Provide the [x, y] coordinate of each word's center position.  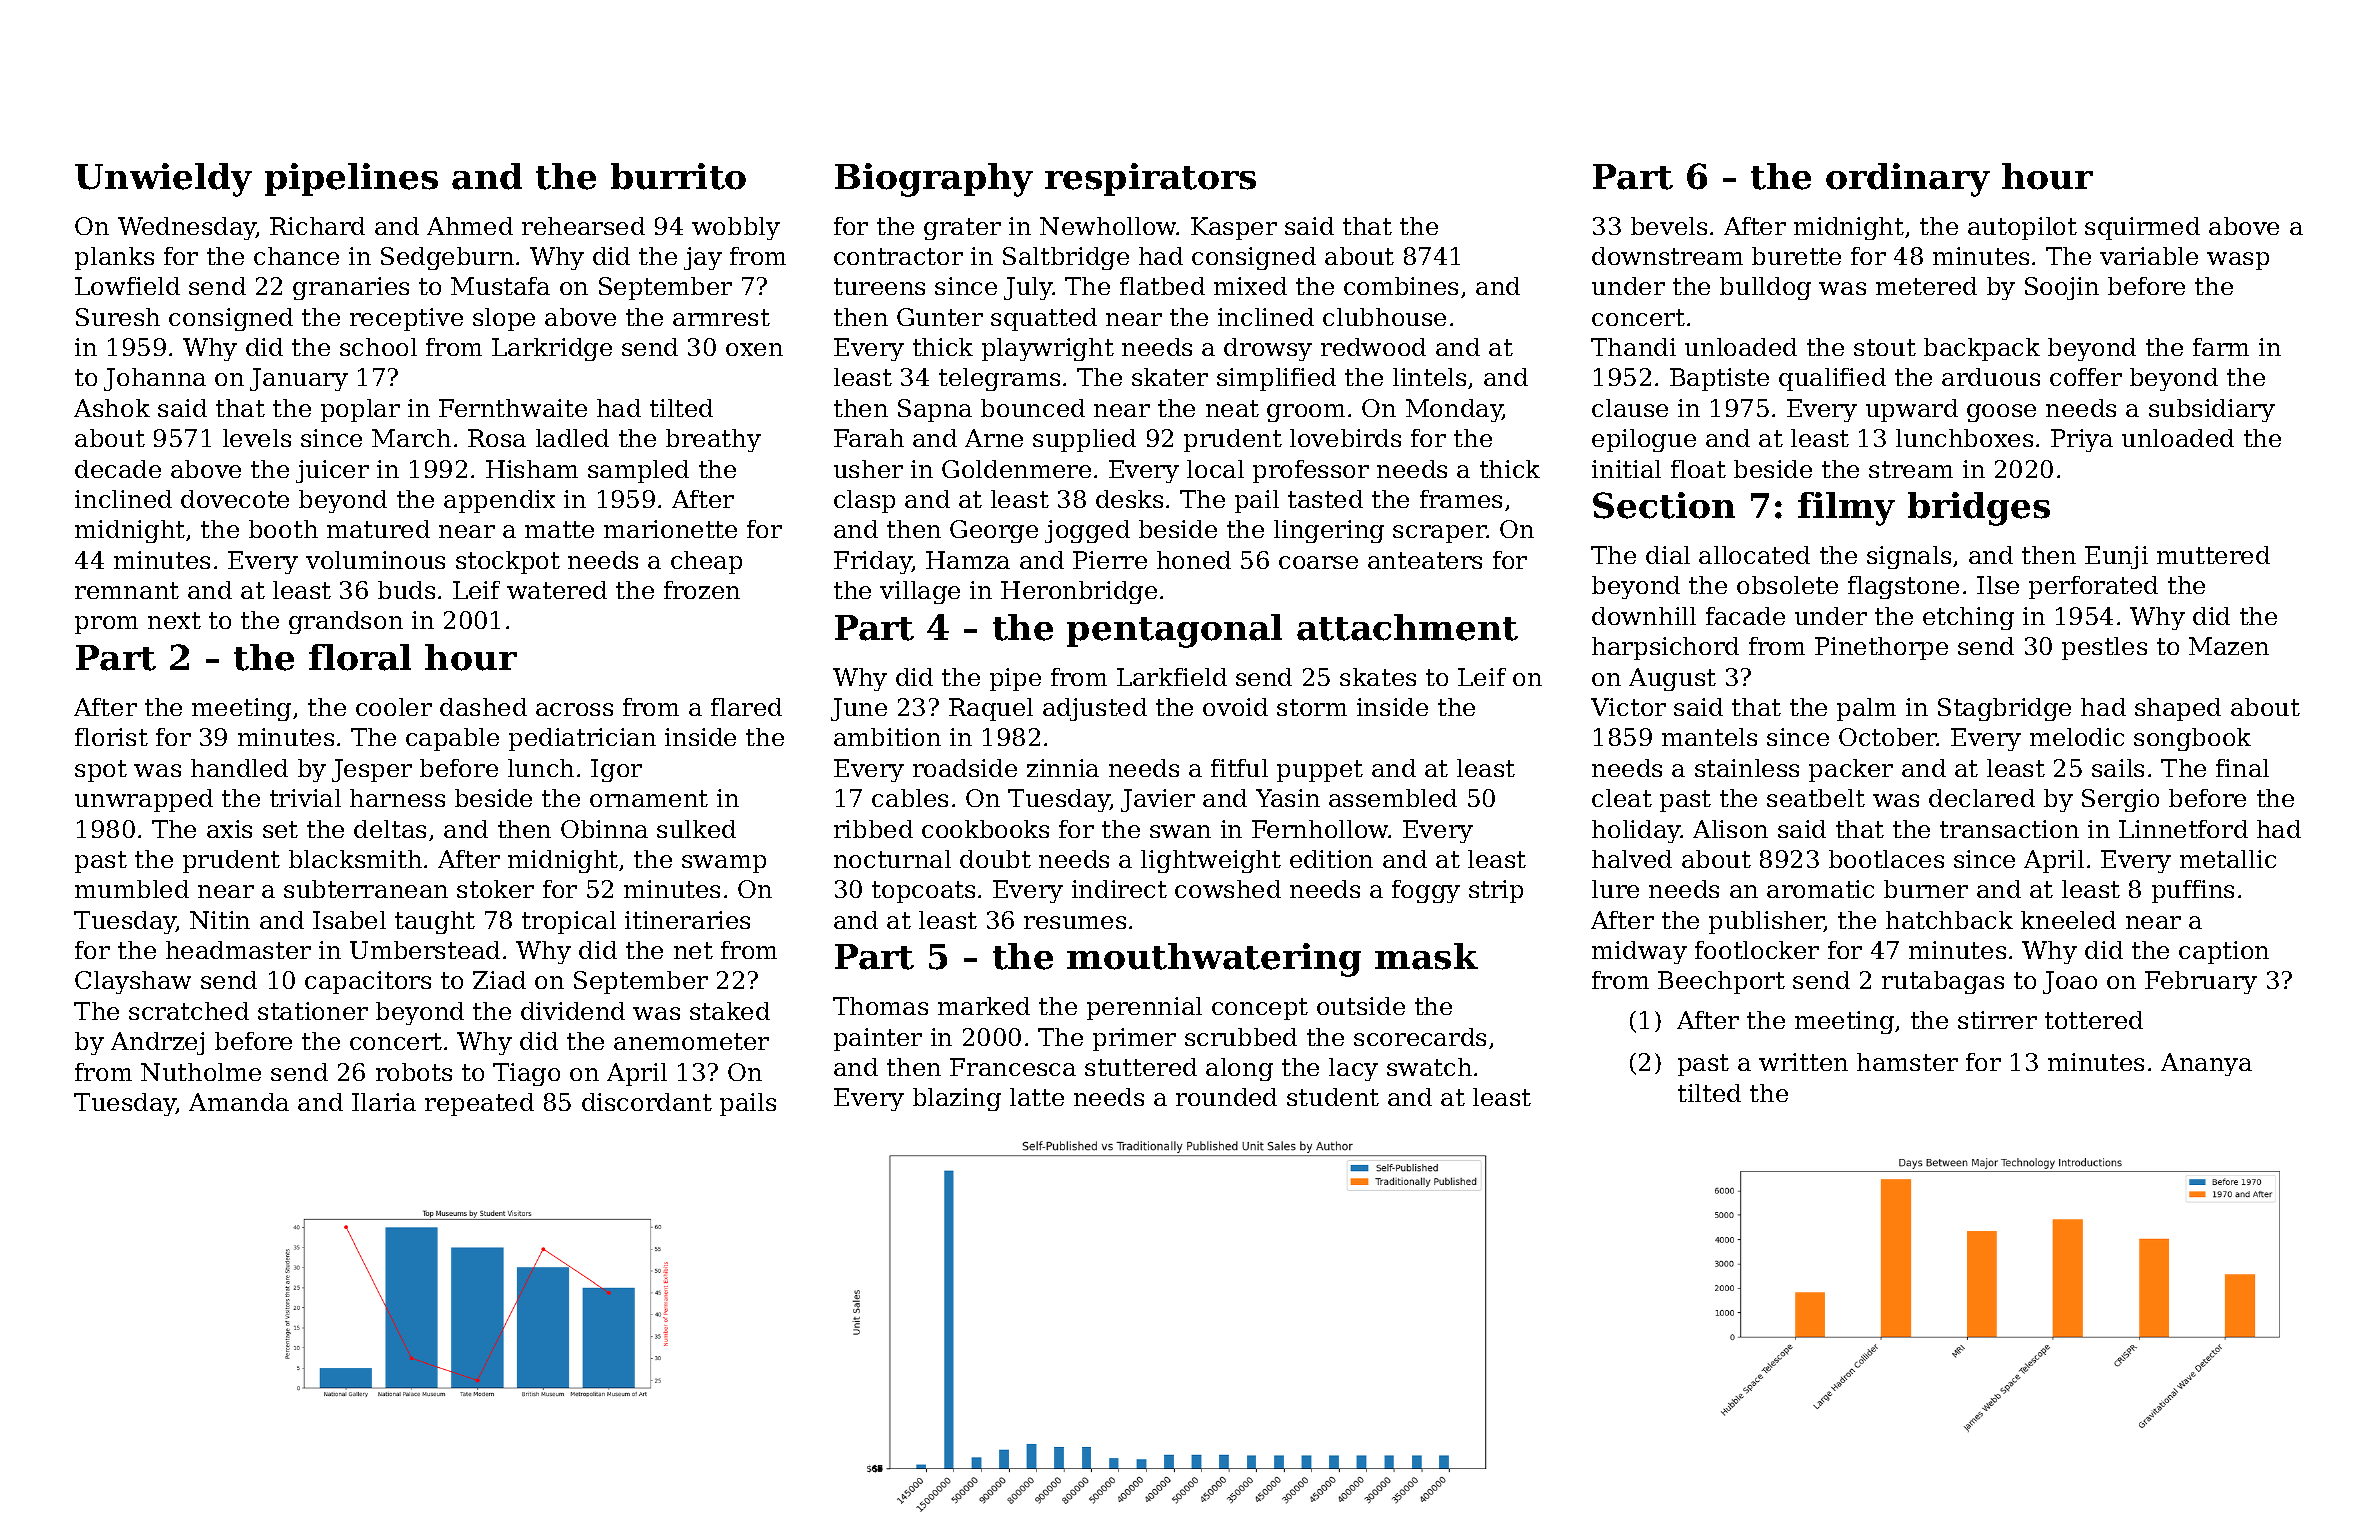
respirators [1150, 179]
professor [1311, 471]
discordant [647, 1102]
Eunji [2116, 557]
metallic [2228, 859]
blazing [957, 1099]
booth [283, 529]
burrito [678, 176]
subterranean [366, 889]
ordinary [1908, 180]
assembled [1393, 798]
